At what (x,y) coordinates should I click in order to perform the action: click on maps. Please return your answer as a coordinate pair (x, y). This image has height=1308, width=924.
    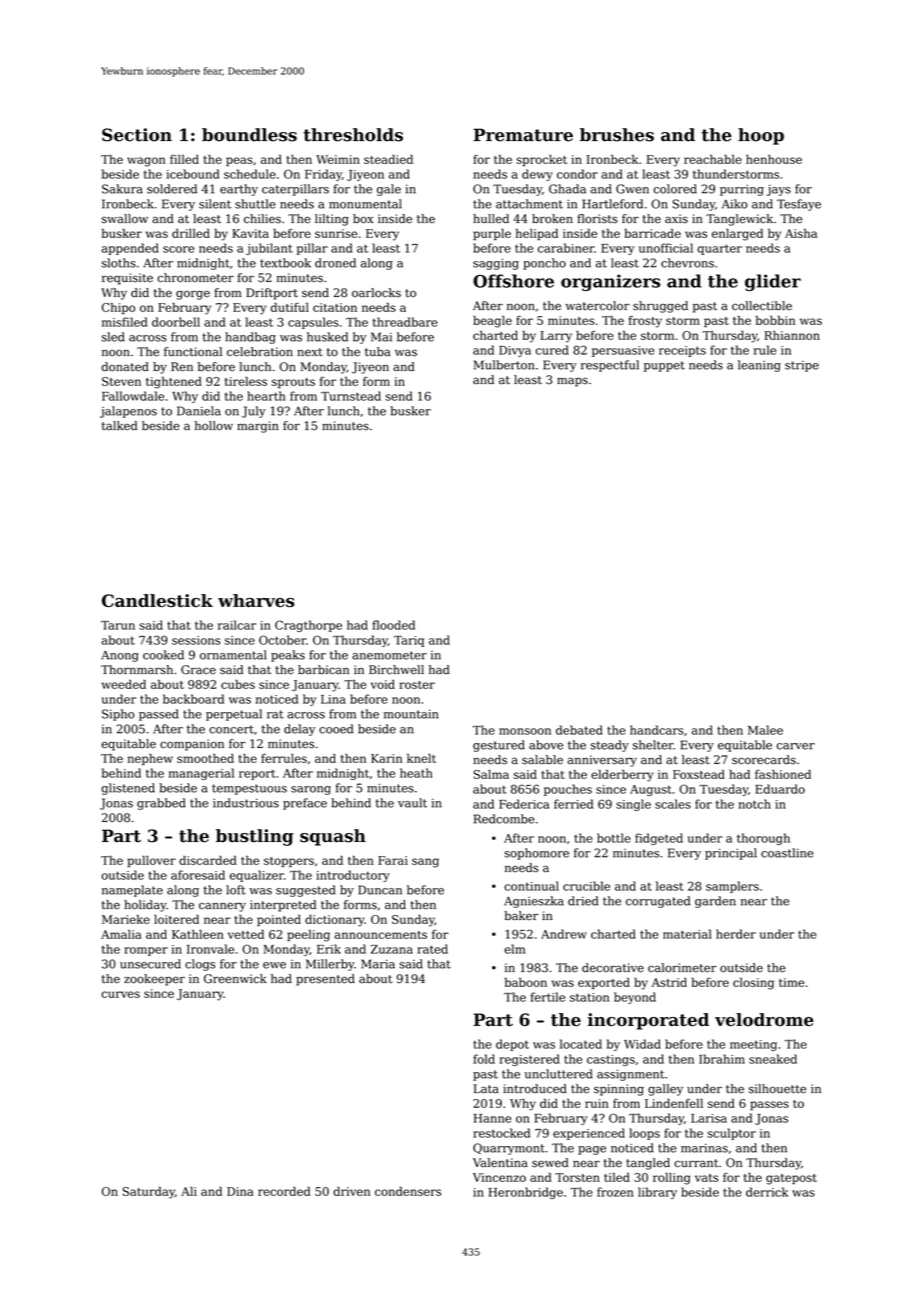
    Looking at the image, I should click on (572, 382).
